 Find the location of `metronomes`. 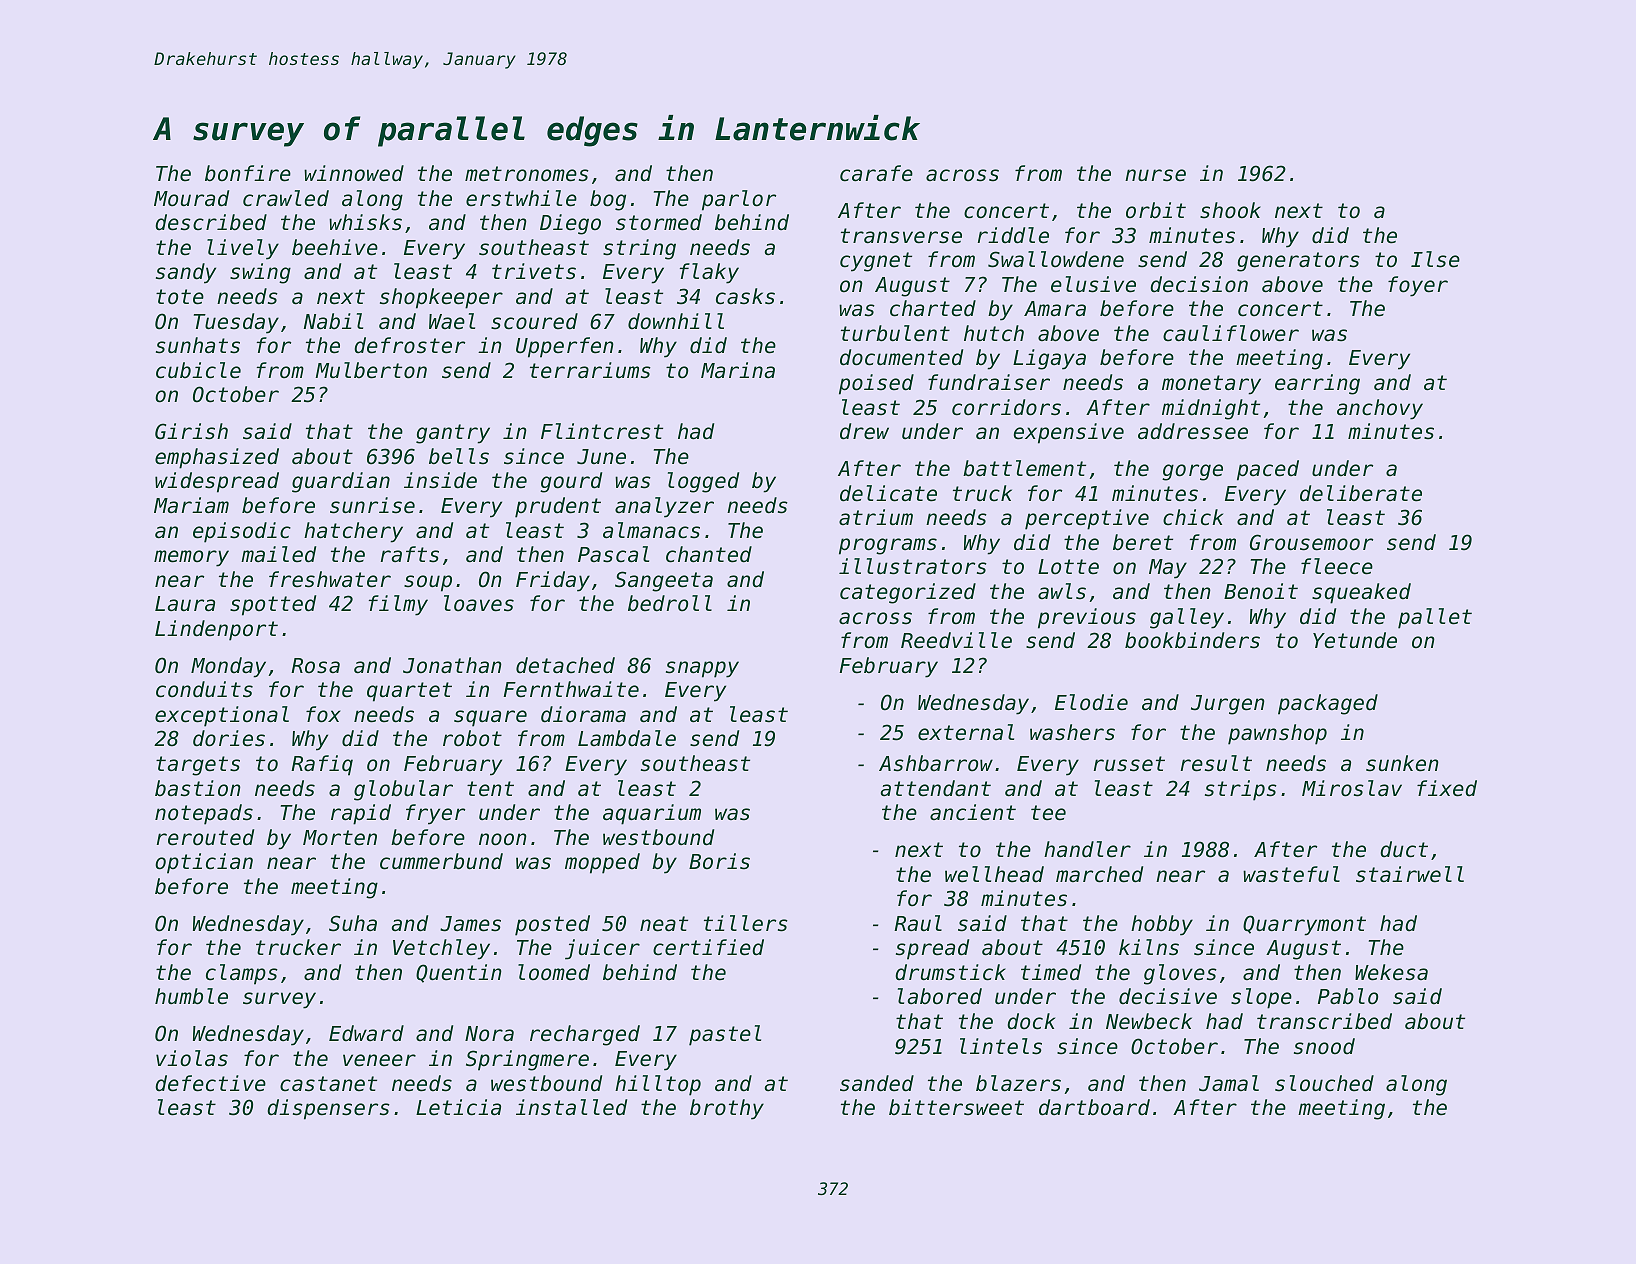

metronomes is located at coordinates (527, 174).
